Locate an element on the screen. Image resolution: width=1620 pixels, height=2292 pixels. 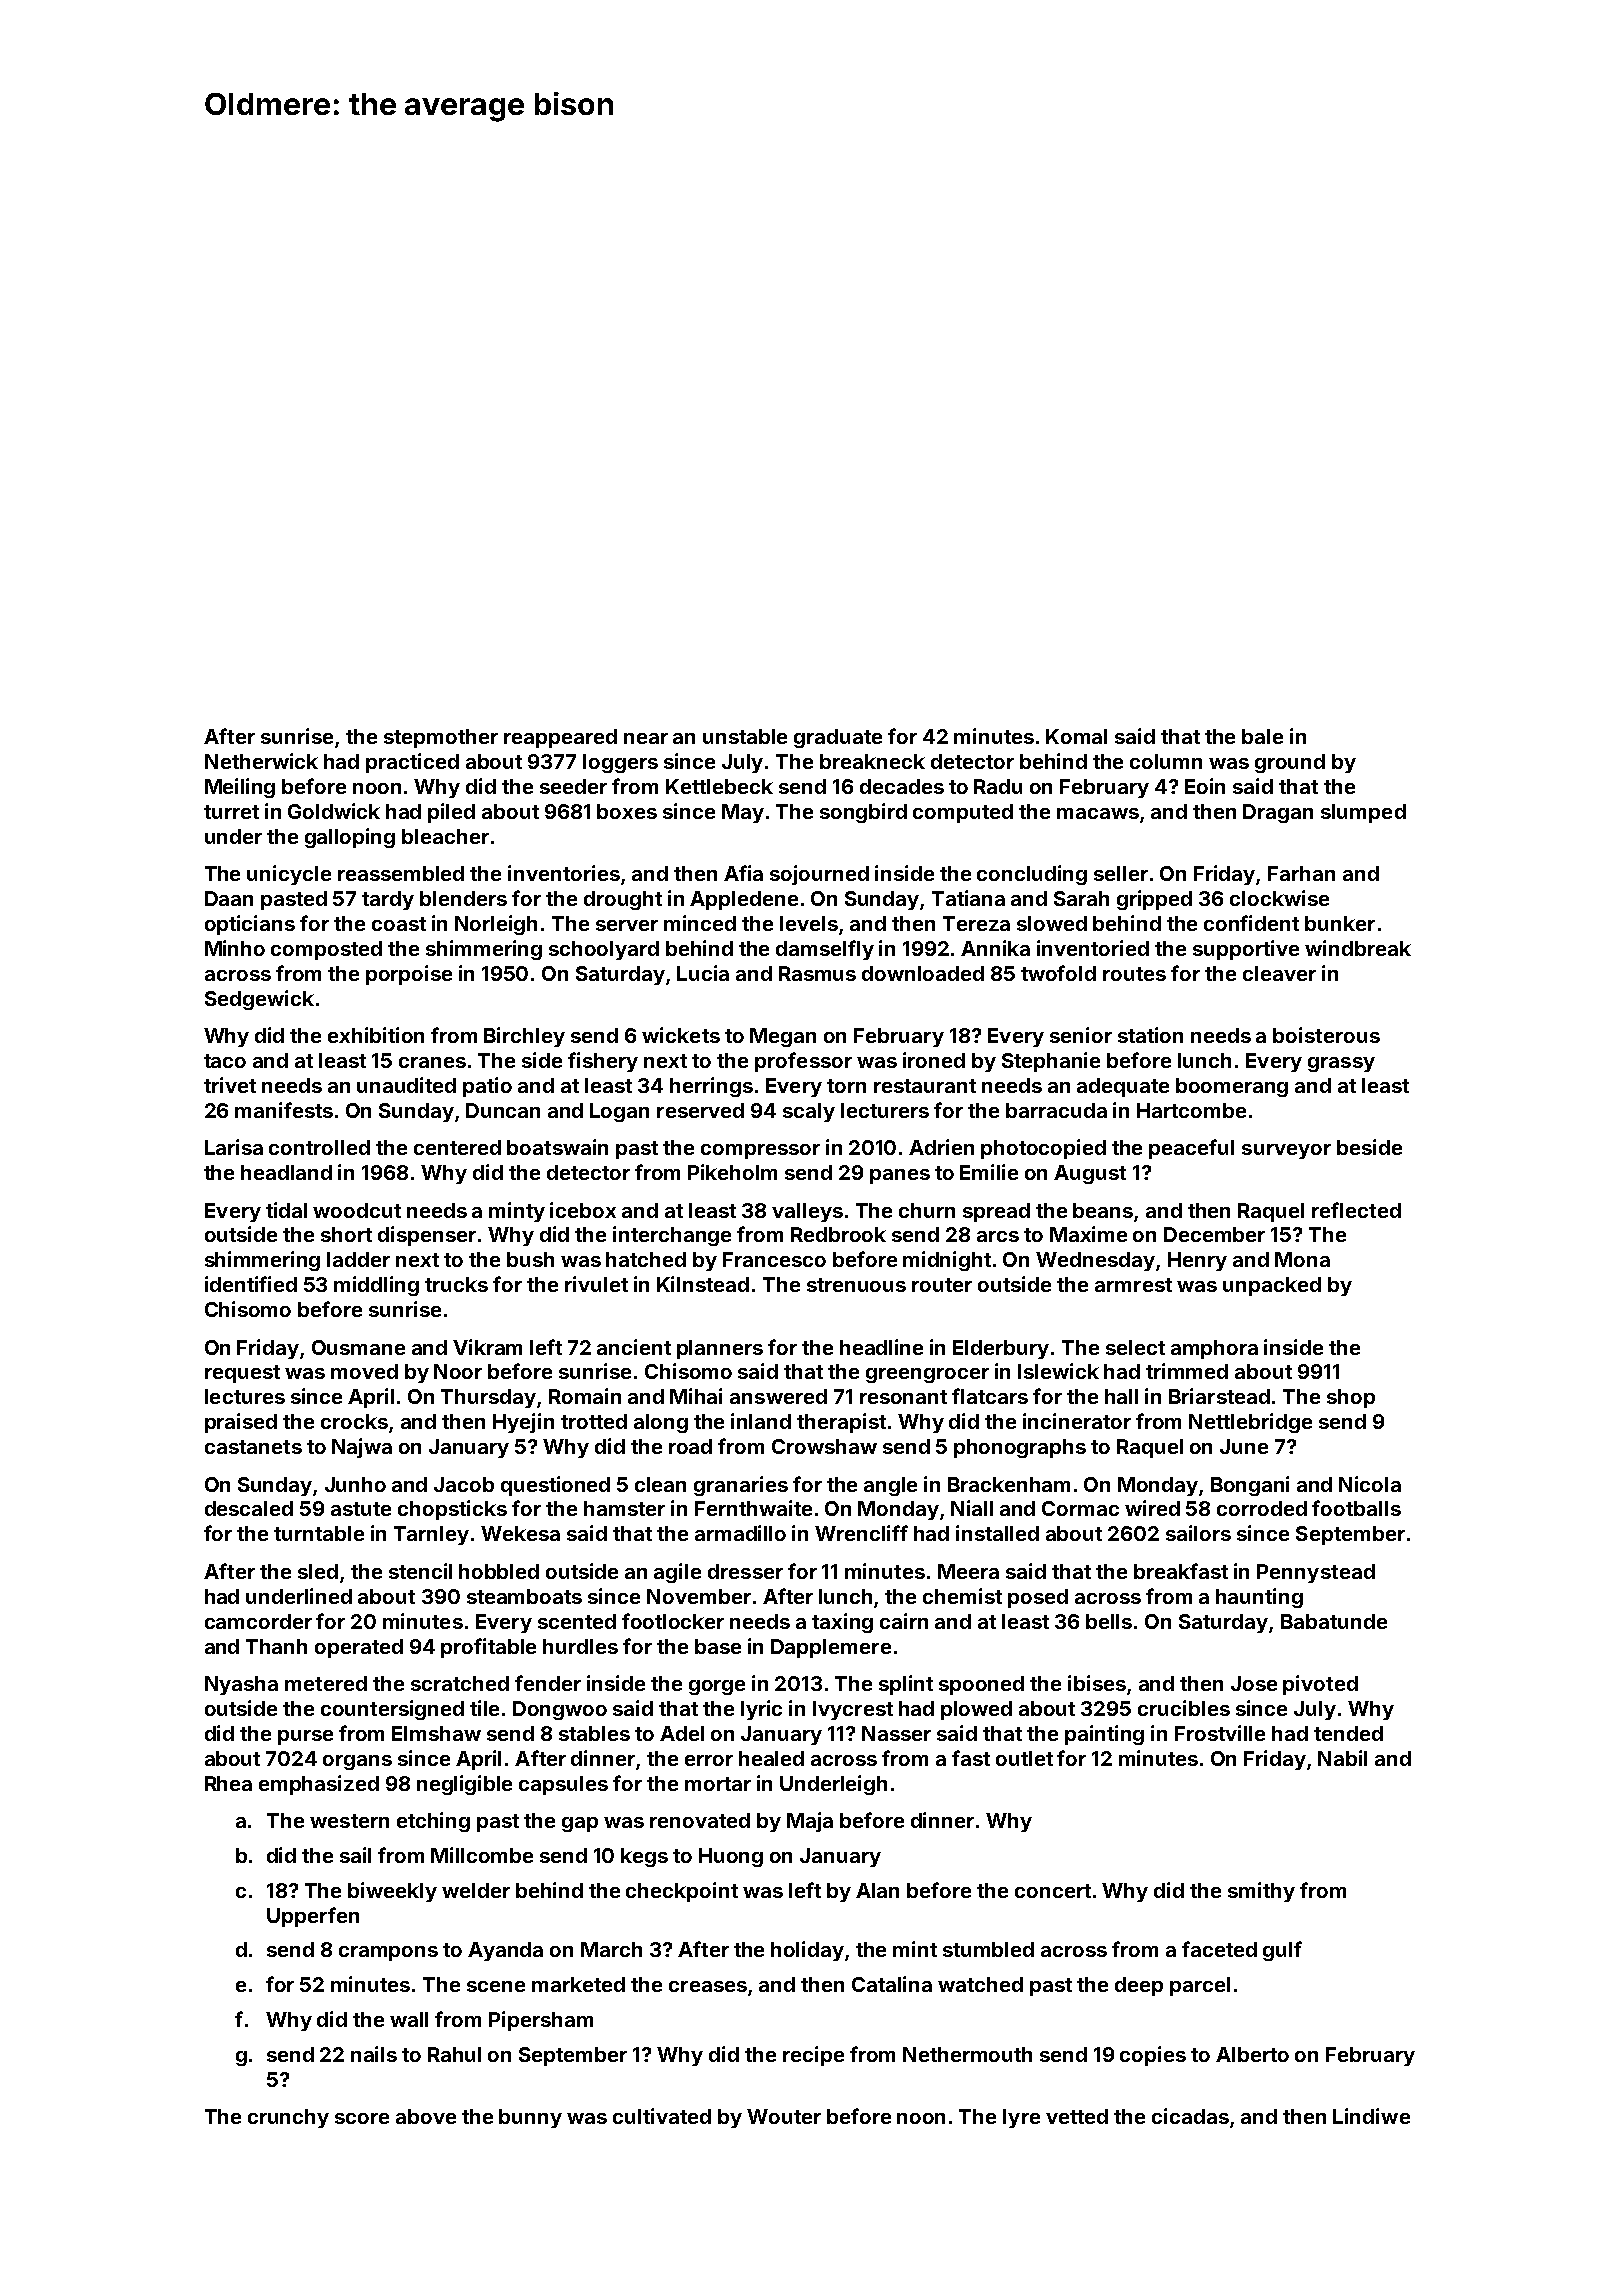
shop is located at coordinates (1351, 1398).
